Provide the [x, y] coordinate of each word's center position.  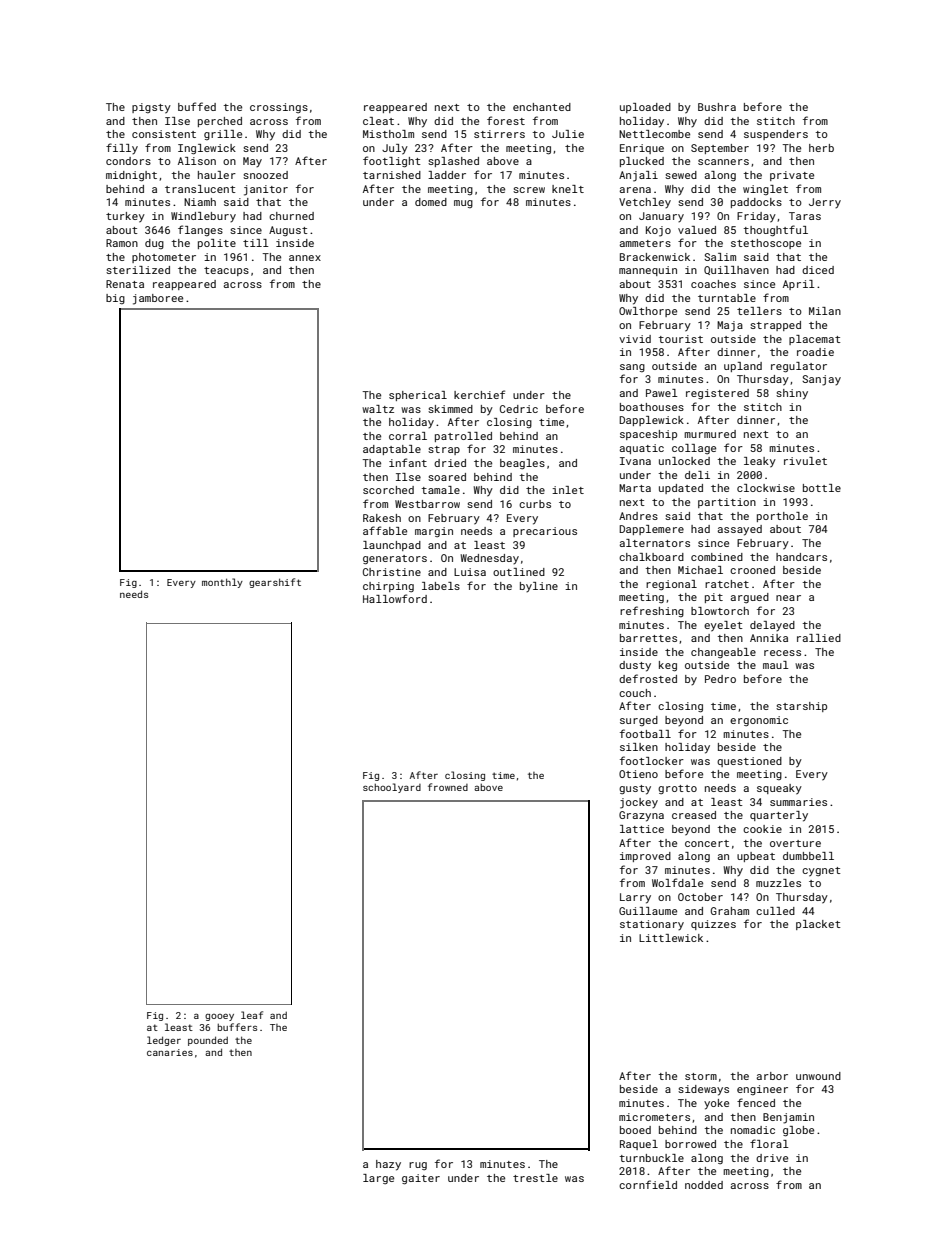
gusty [635, 790]
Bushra [717, 107]
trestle [535, 1178]
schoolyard [392, 788]
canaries [170, 1052]
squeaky [779, 789]
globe [798, 1131]
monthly [222, 583]
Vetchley [645, 203]
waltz [378, 409]
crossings [279, 108]
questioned [749, 762]
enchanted [542, 107]
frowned [448, 787]
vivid [635, 339]
